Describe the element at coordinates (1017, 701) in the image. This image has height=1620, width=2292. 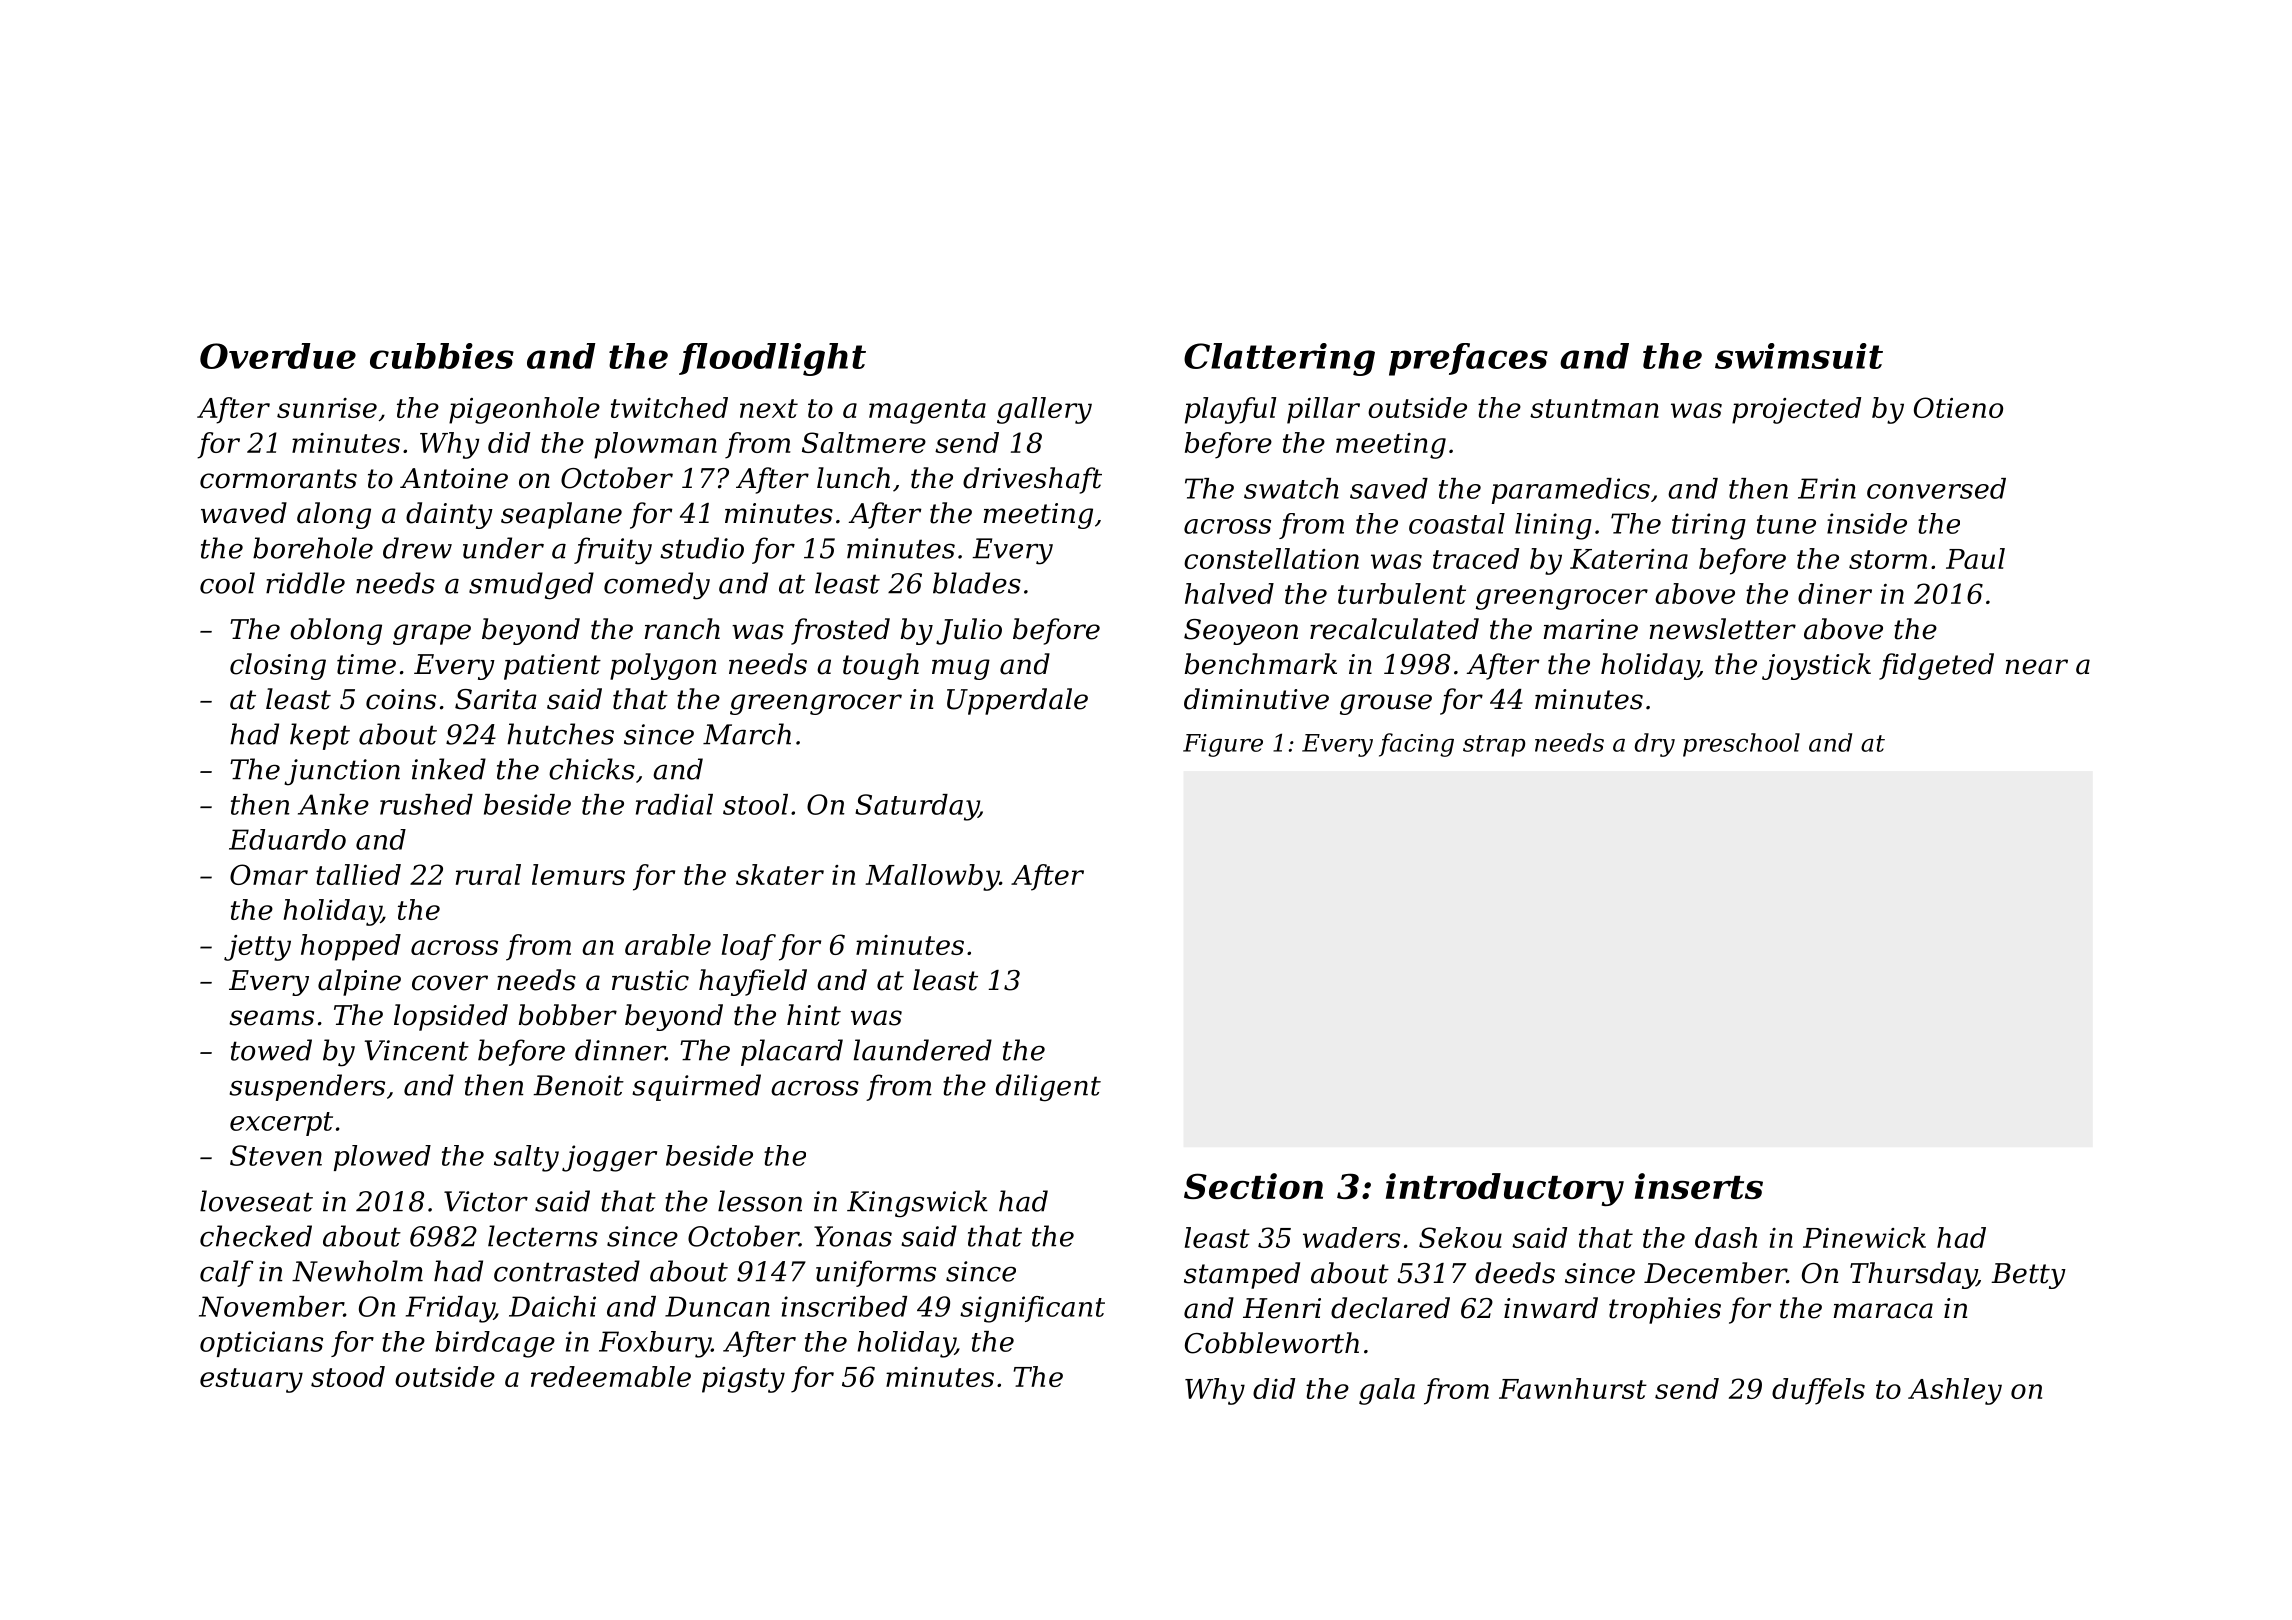
I see `Upperdale` at that location.
